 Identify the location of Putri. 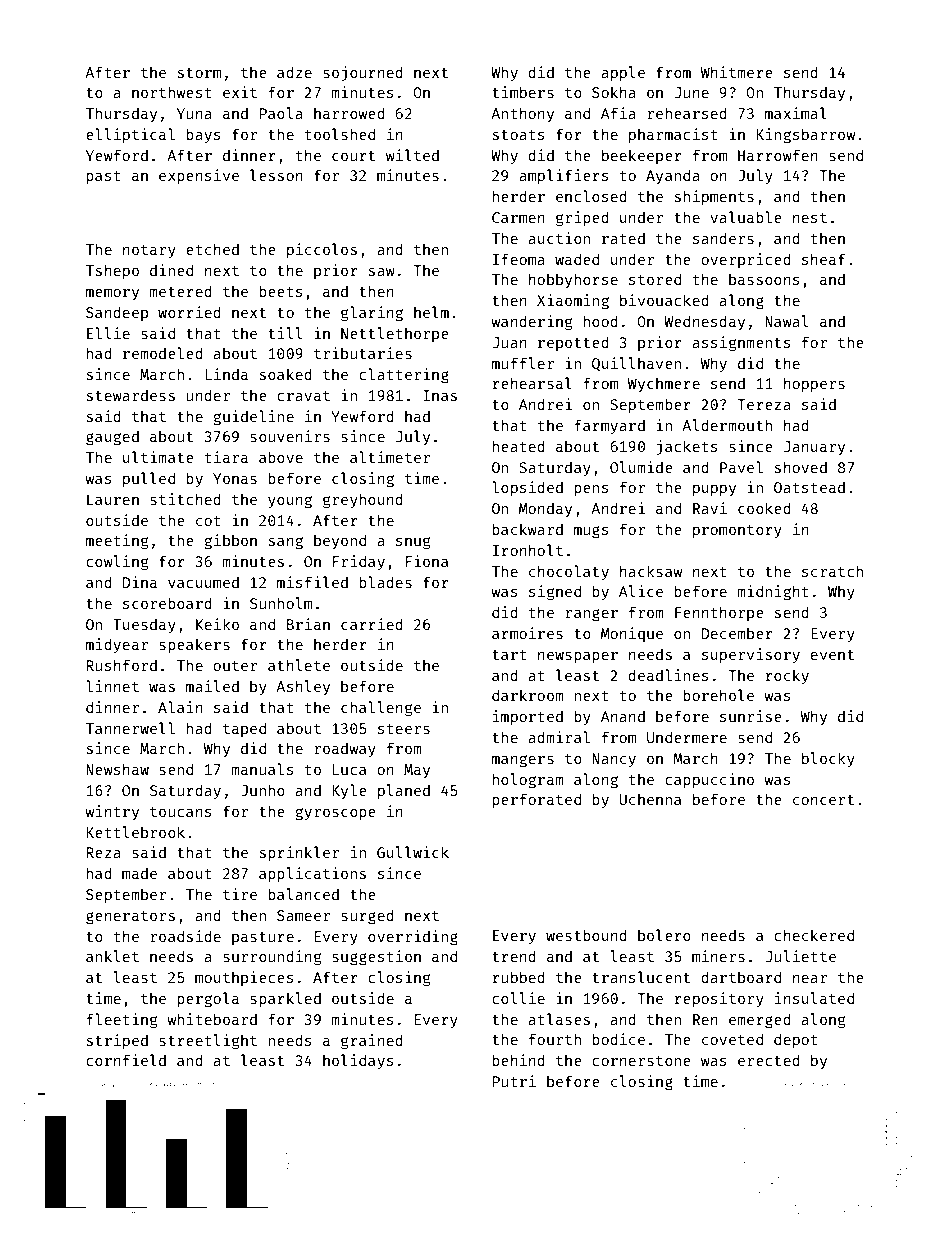
(514, 1081).
